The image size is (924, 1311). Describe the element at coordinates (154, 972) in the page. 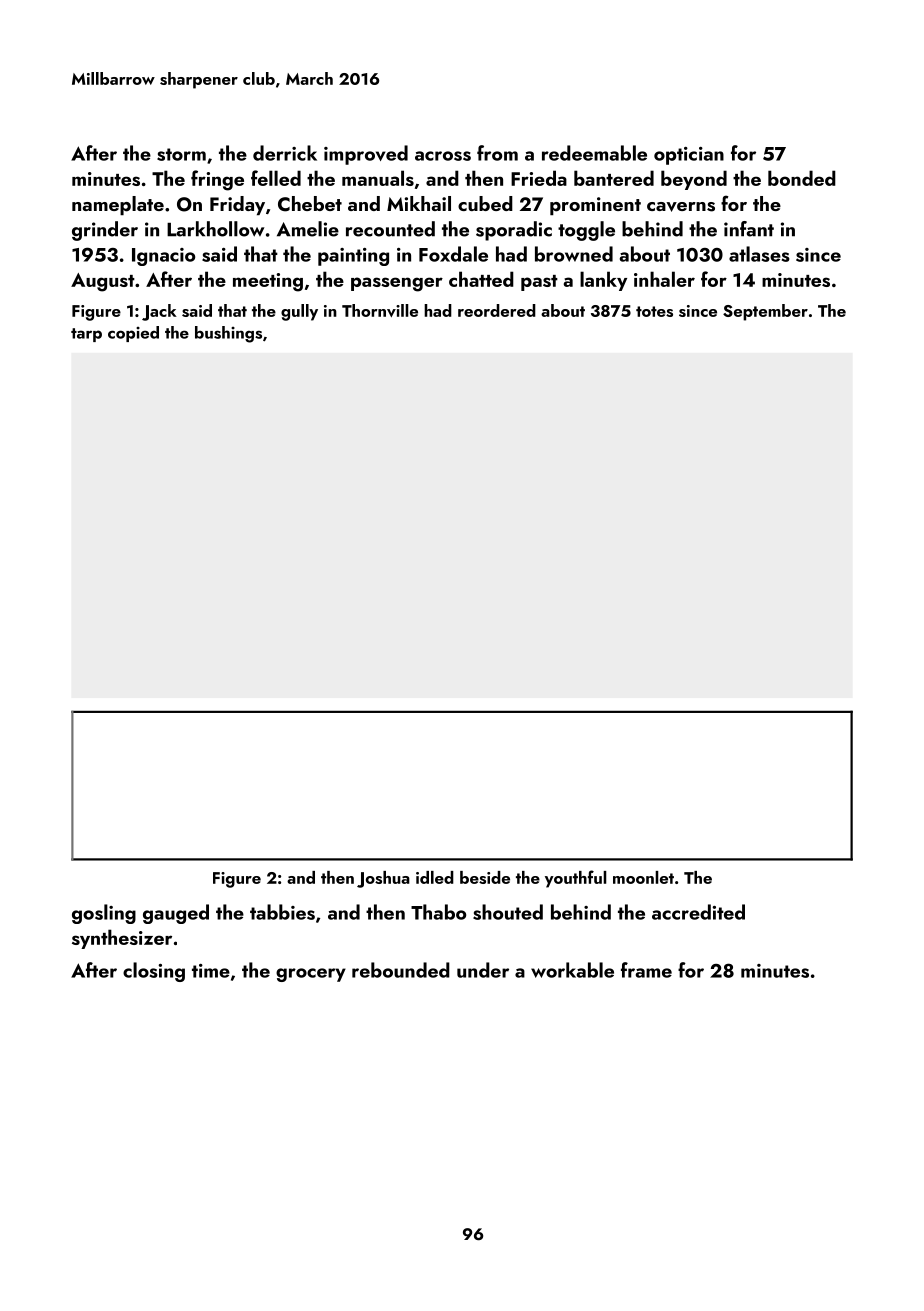

I see `closing` at that location.
